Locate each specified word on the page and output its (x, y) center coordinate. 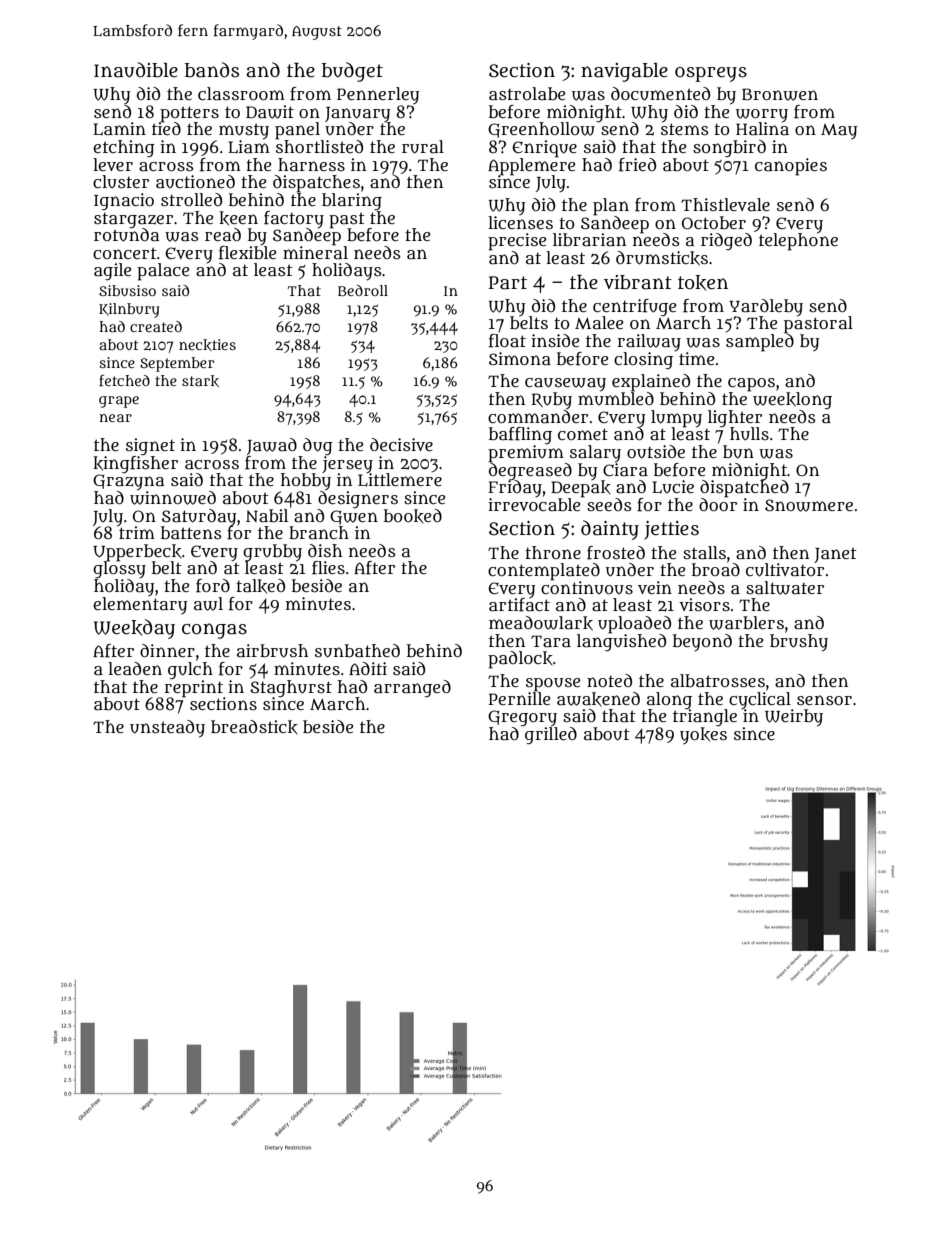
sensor (824, 700)
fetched (124, 380)
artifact (519, 605)
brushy (799, 643)
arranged (412, 689)
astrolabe (527, 94)
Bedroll (363, 290)
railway (649, 342)
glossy (119, 570)
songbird (729, 148)
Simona (520, 359)
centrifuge (634, 307)
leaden (135, 669)
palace (163, 272)
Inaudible (136, 70)
